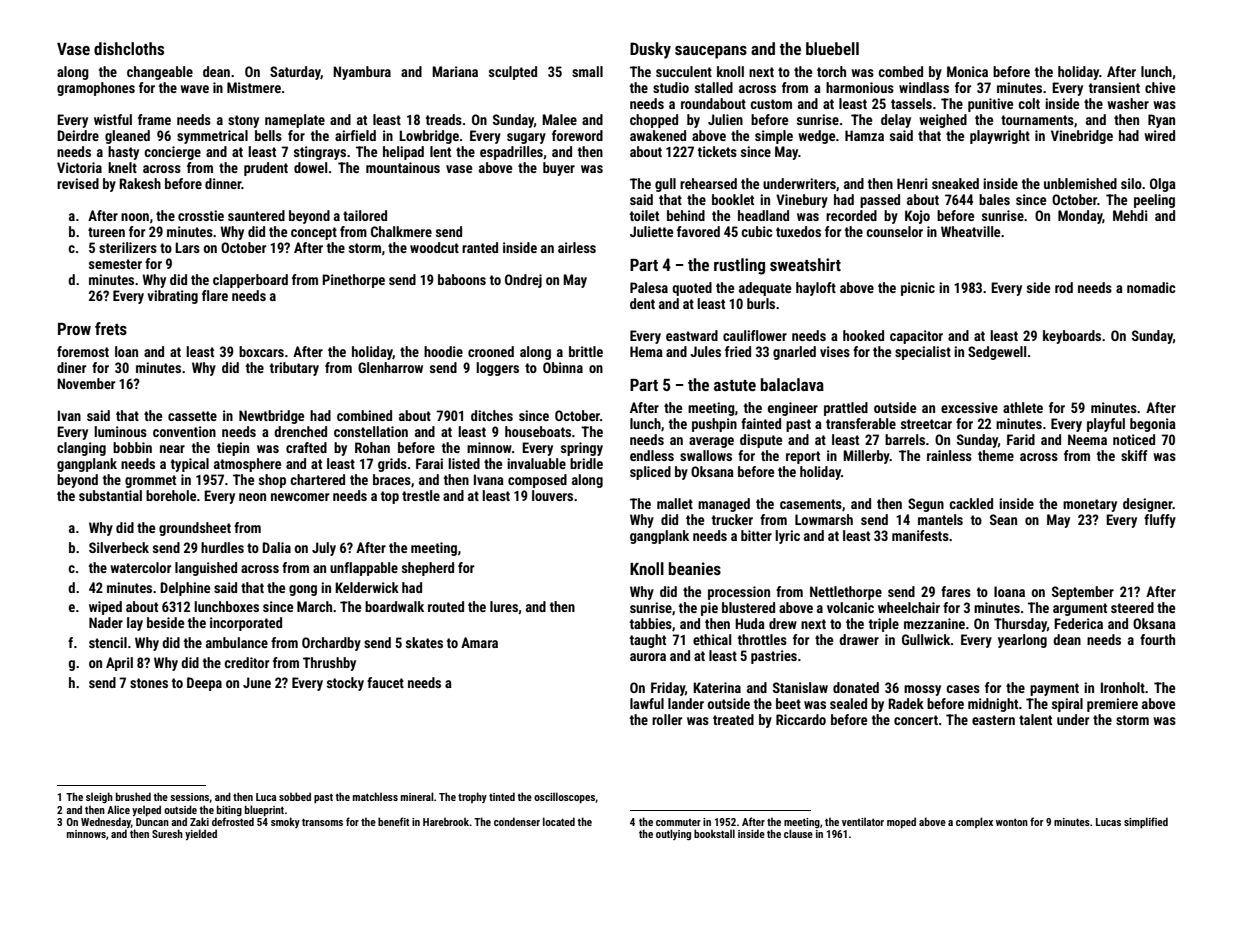  Describe the element at coordinates (762, 639) in the document. I see `throttles` at that location.
